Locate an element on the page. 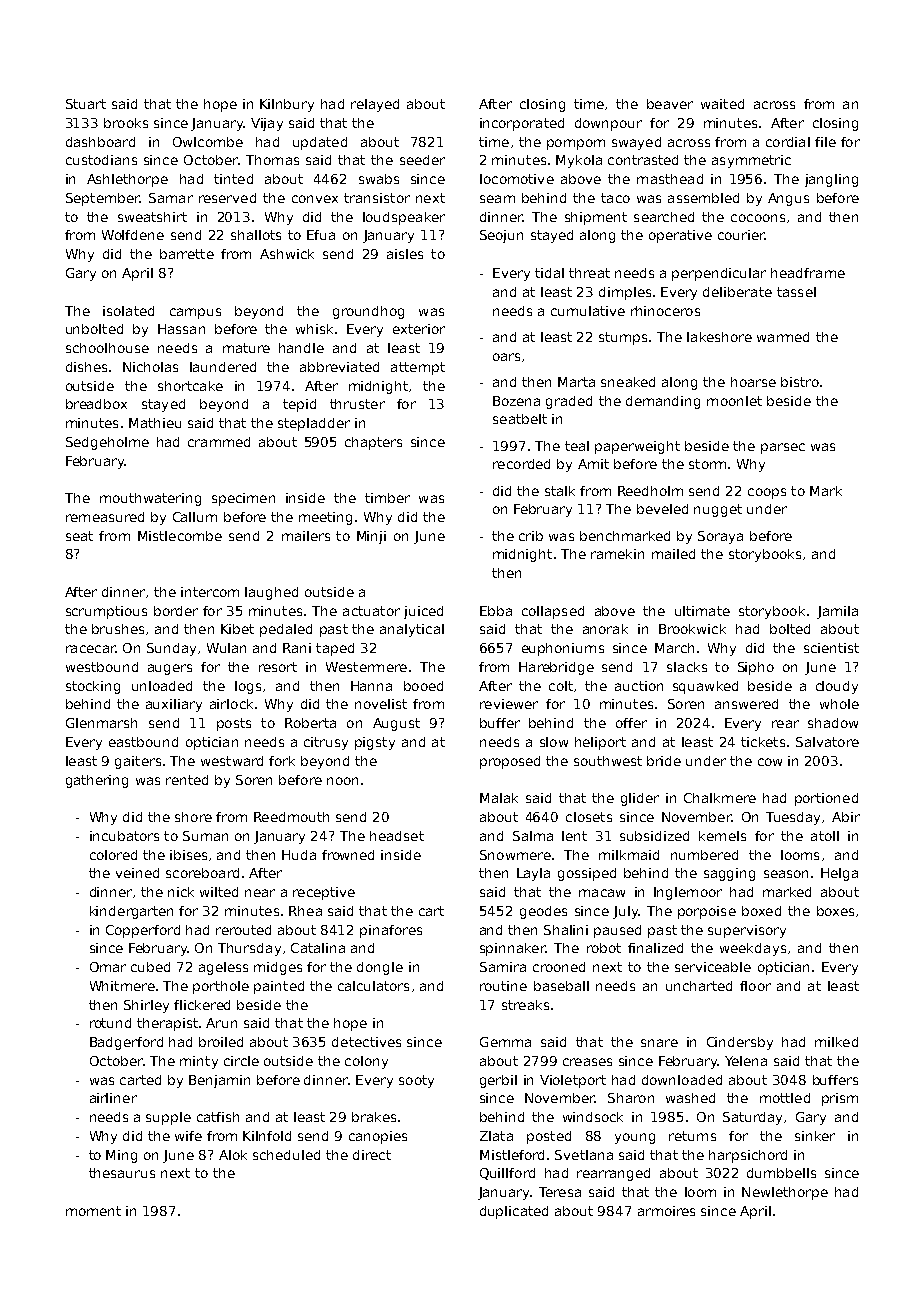 The image size is (924, 1308). scientist is located at coordinates (831, 648).
